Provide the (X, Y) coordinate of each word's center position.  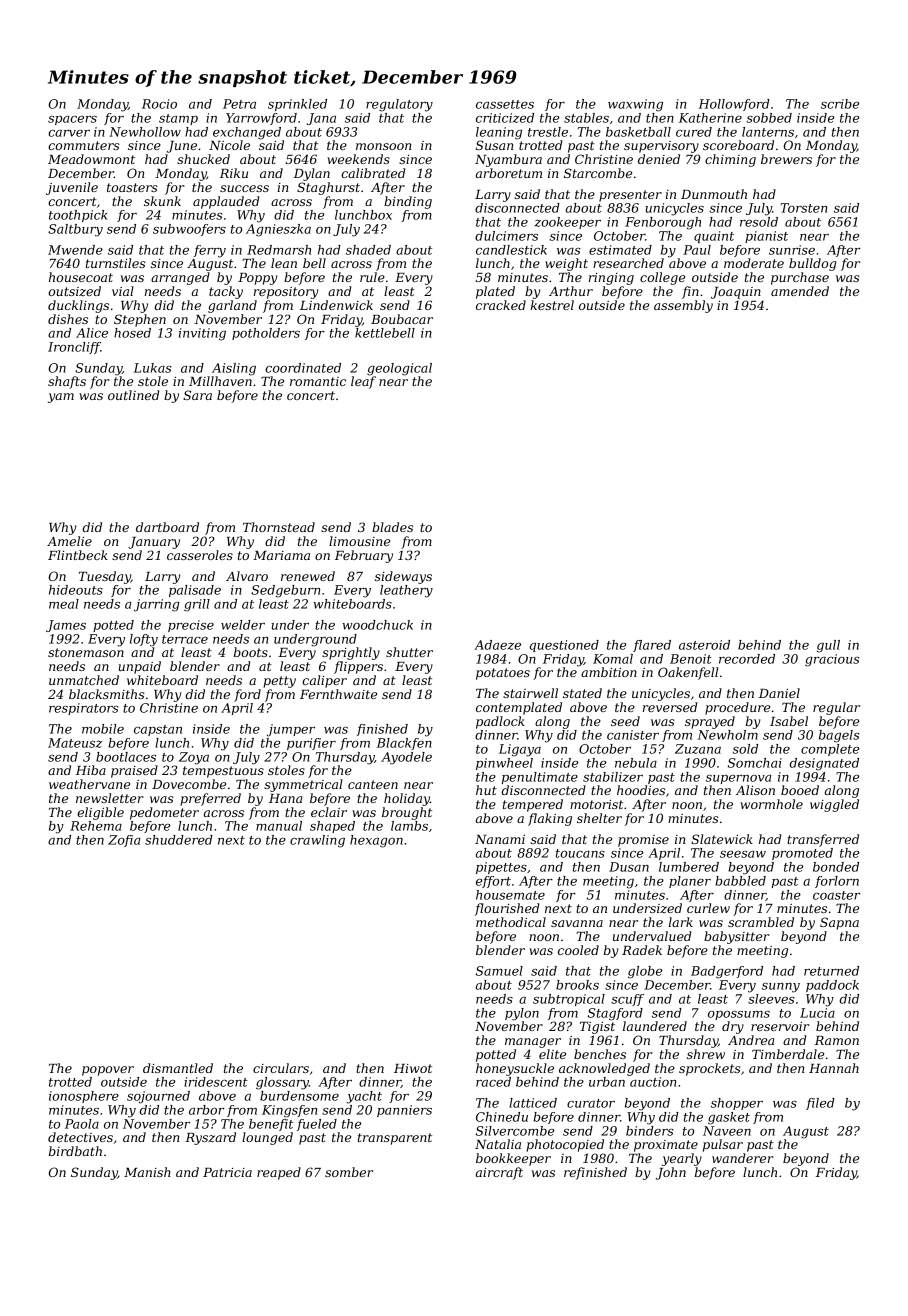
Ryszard (210, 1138)
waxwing (635, 105)
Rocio (159, 104)
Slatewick (722, 839)
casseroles (200, 555)
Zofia (124, 841)
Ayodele (406, 758)
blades (392, 527)
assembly (683, 306)
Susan (494, 145)
